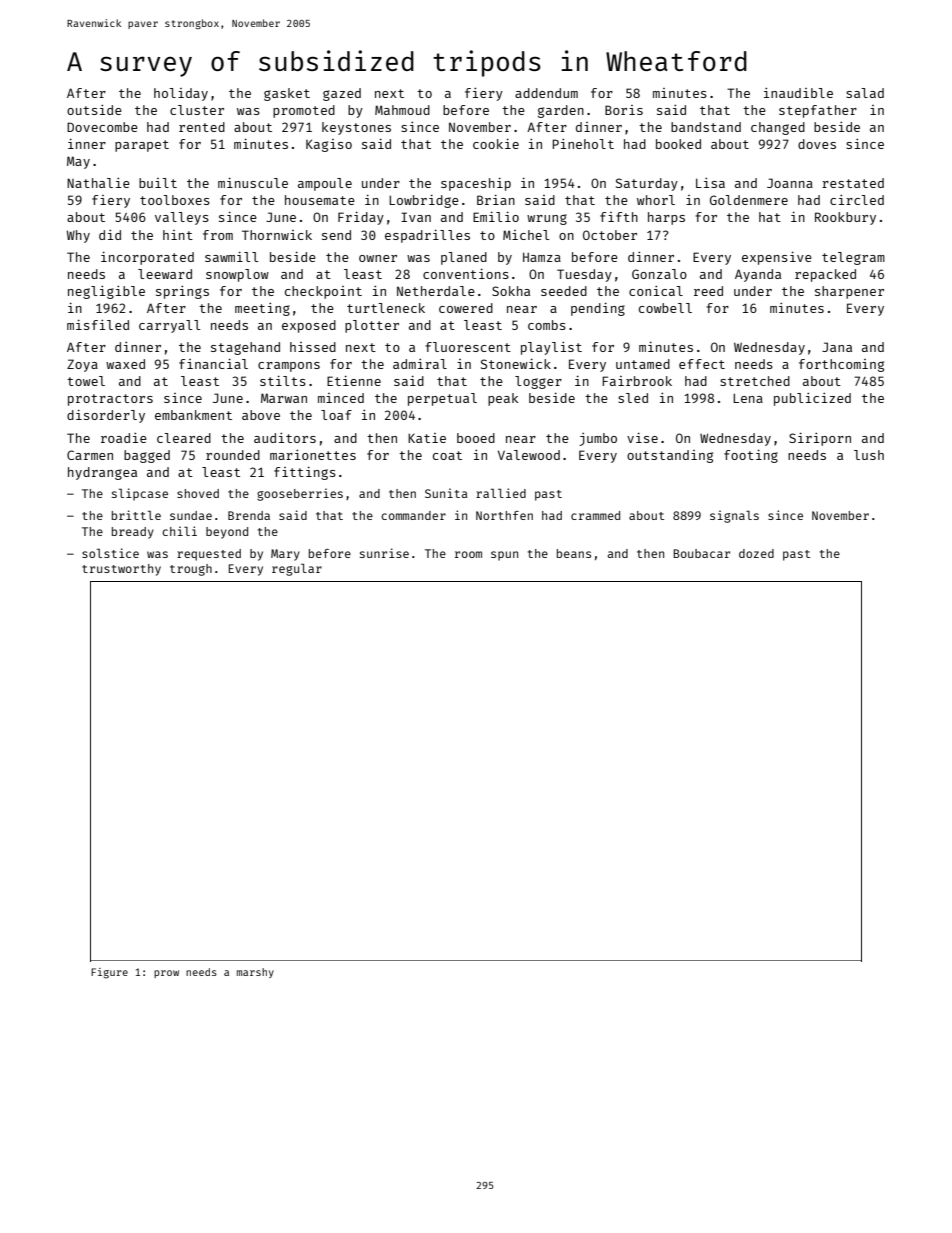 This screenshot has height=1233, width=952. Describe the element at coordinates (865, 93) in the screenshot. I see `salad` at that location.
